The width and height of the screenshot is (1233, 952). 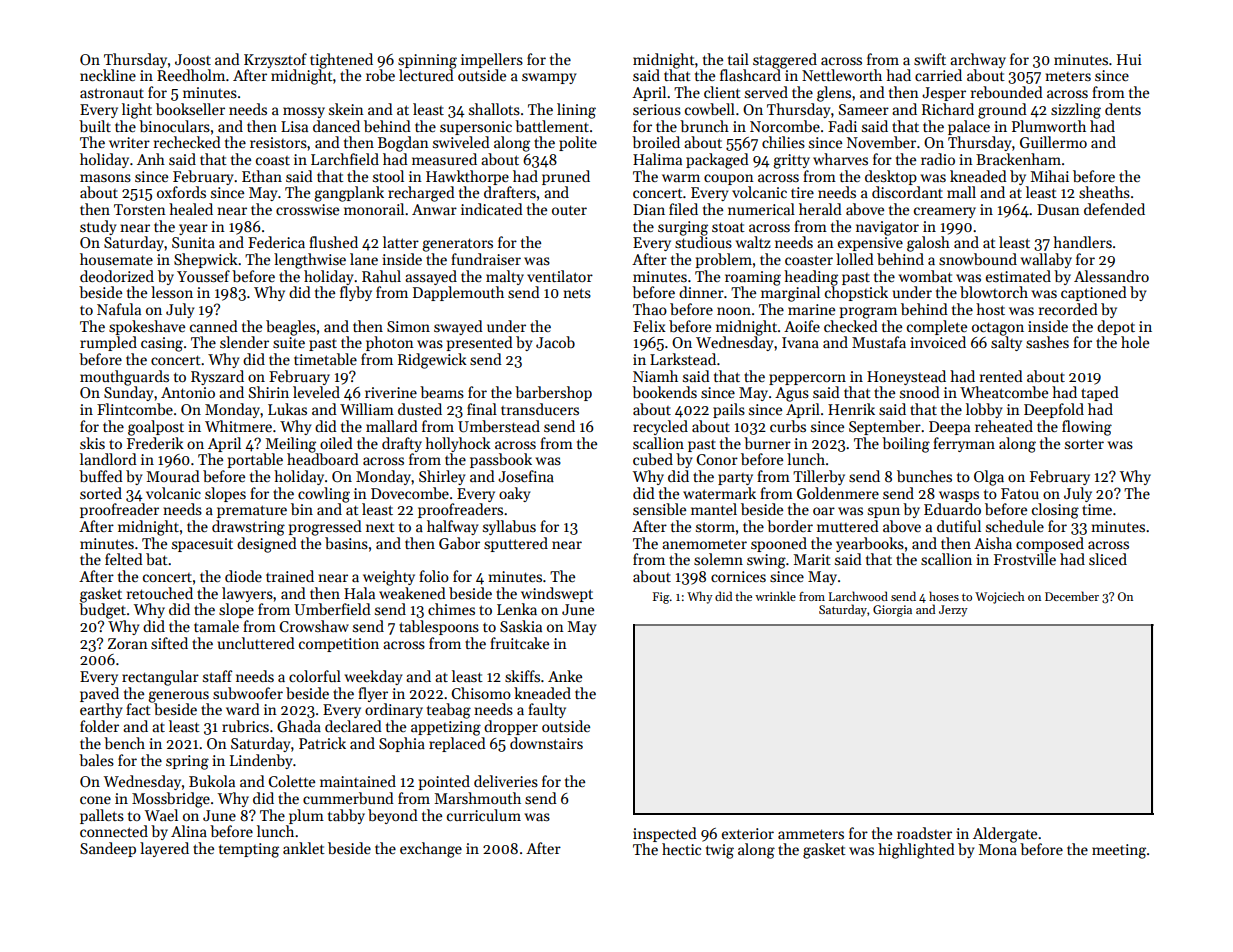 What do you see at coordinates (738, 59) in the screenshot?
I see `tail` at bounding box center [738, 59].
